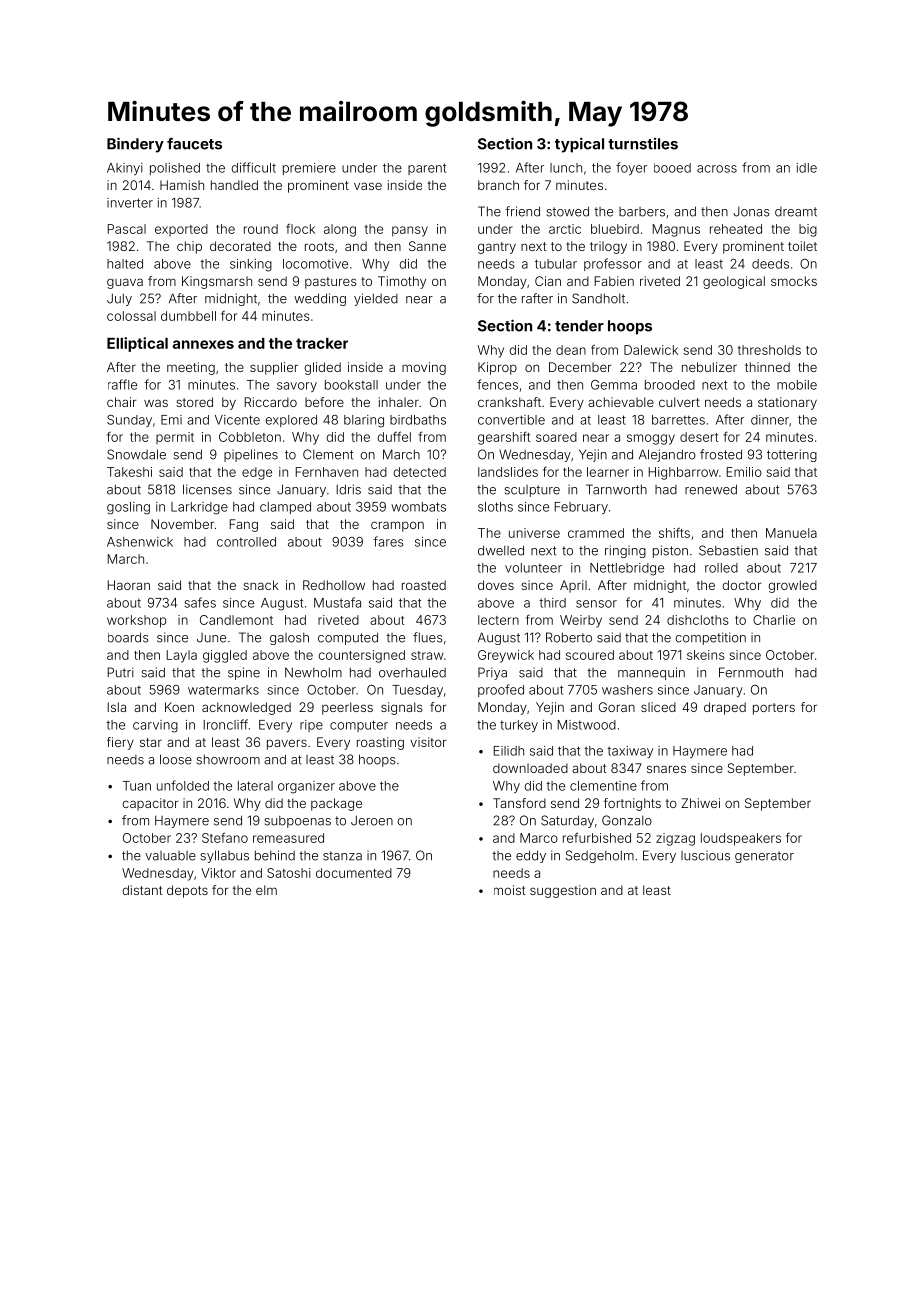 This image has width=924, height=1308. Describe the element at coordinates (135, 145) in the image. I see `Bindery` at that location.
